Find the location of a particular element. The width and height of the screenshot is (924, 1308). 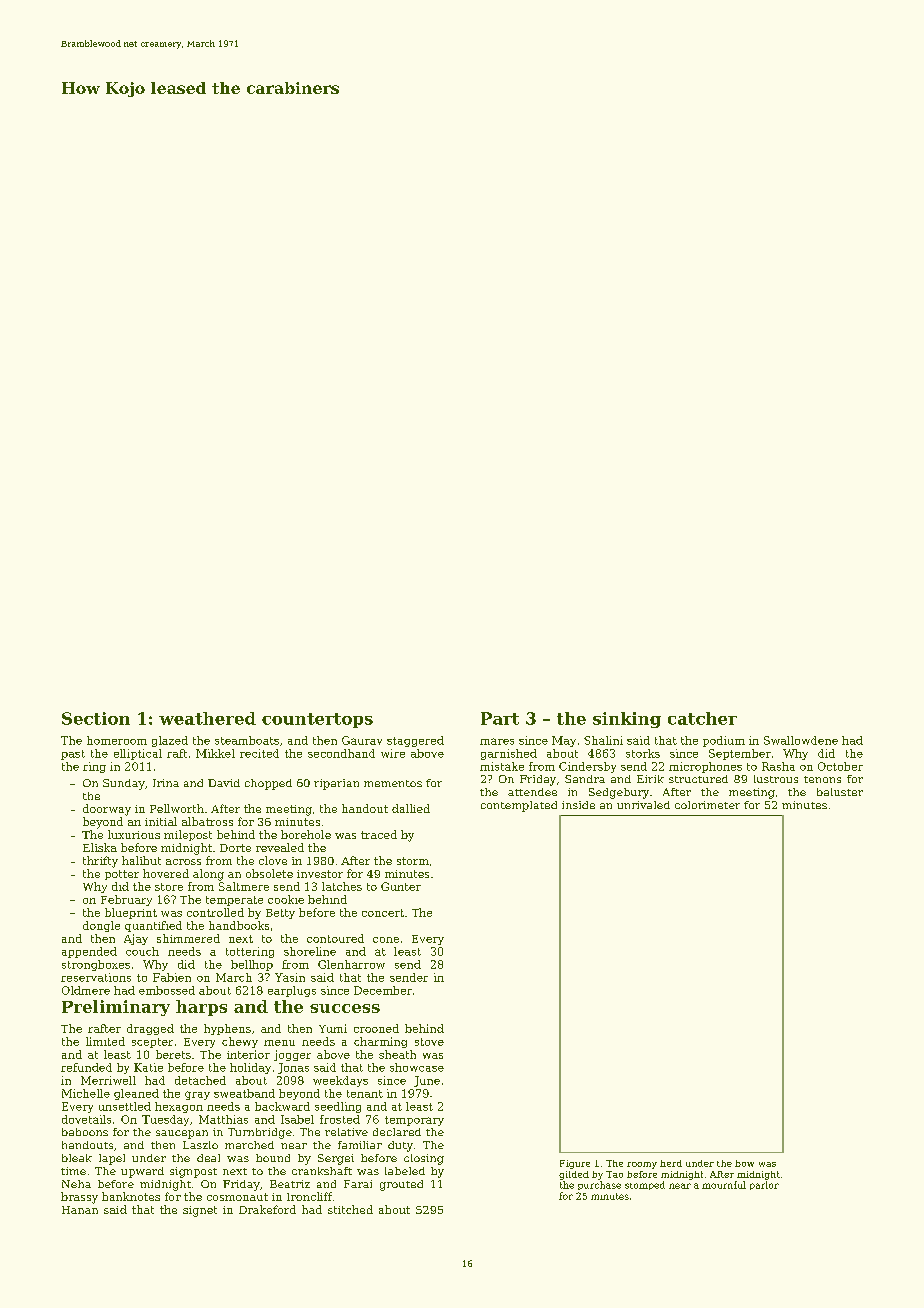

stitched is located at coordinates (350, 1209).
